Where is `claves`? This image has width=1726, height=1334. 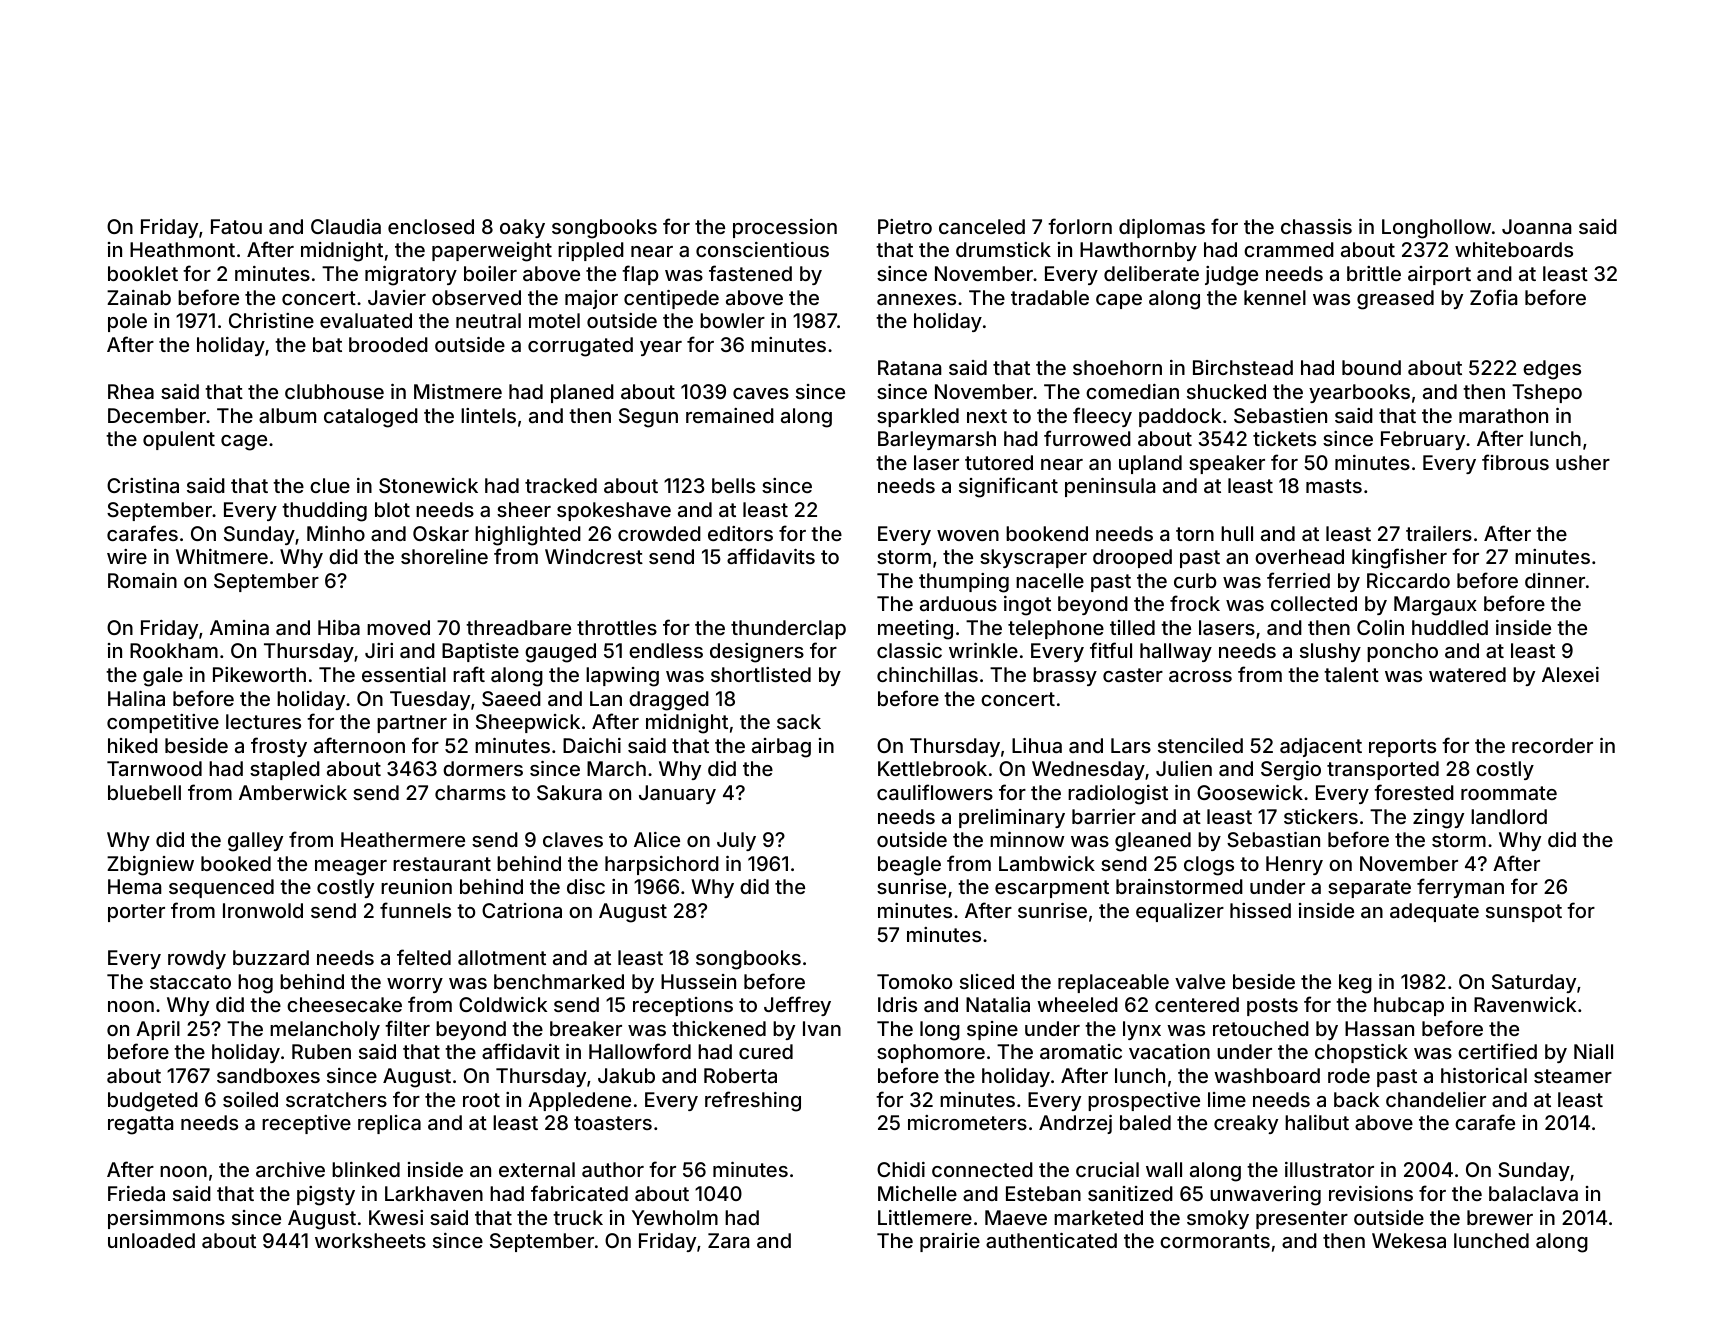
claves is located at coordinates (573, 839).
